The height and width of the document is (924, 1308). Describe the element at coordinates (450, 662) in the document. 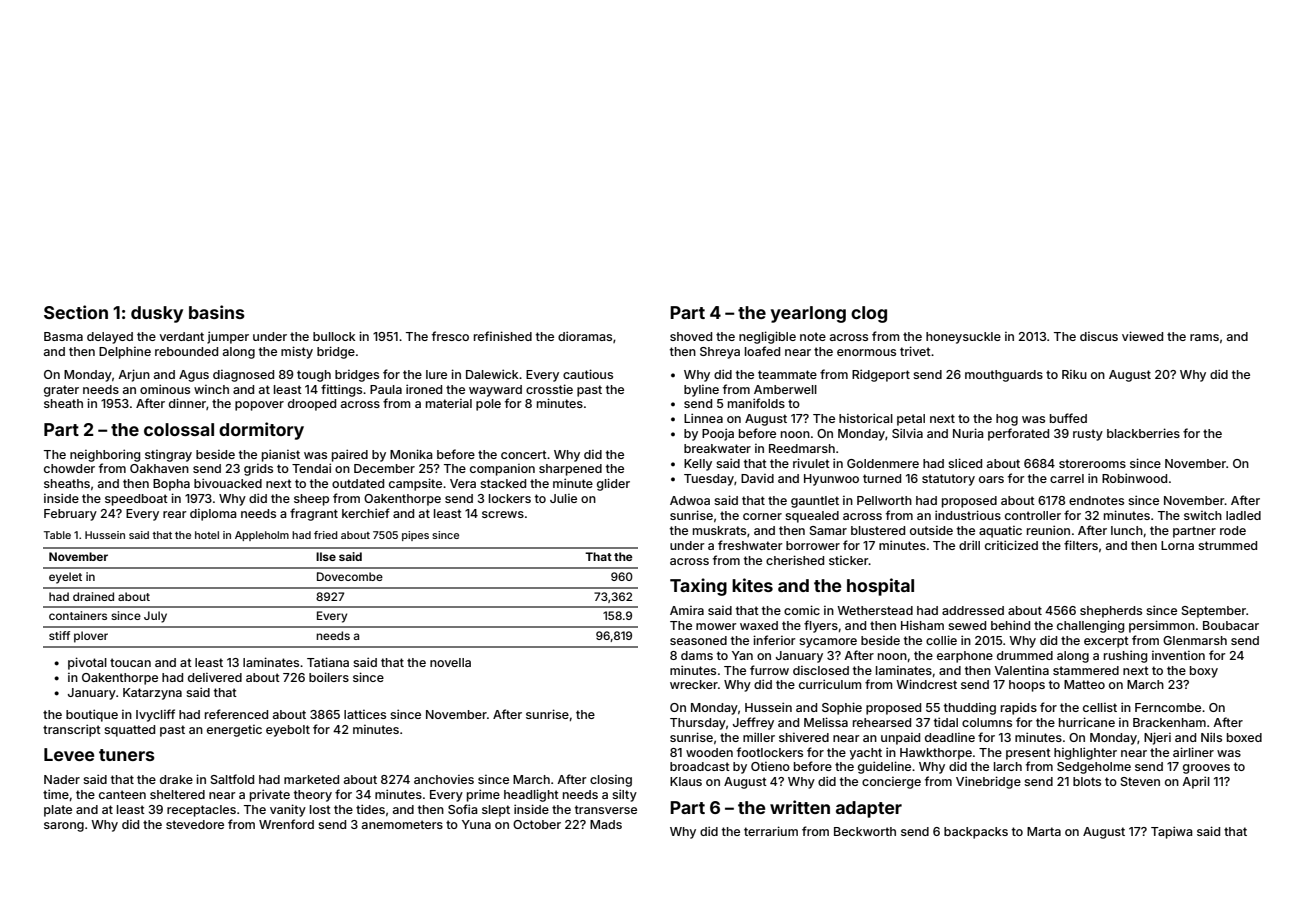

I see `novella` at that location.
